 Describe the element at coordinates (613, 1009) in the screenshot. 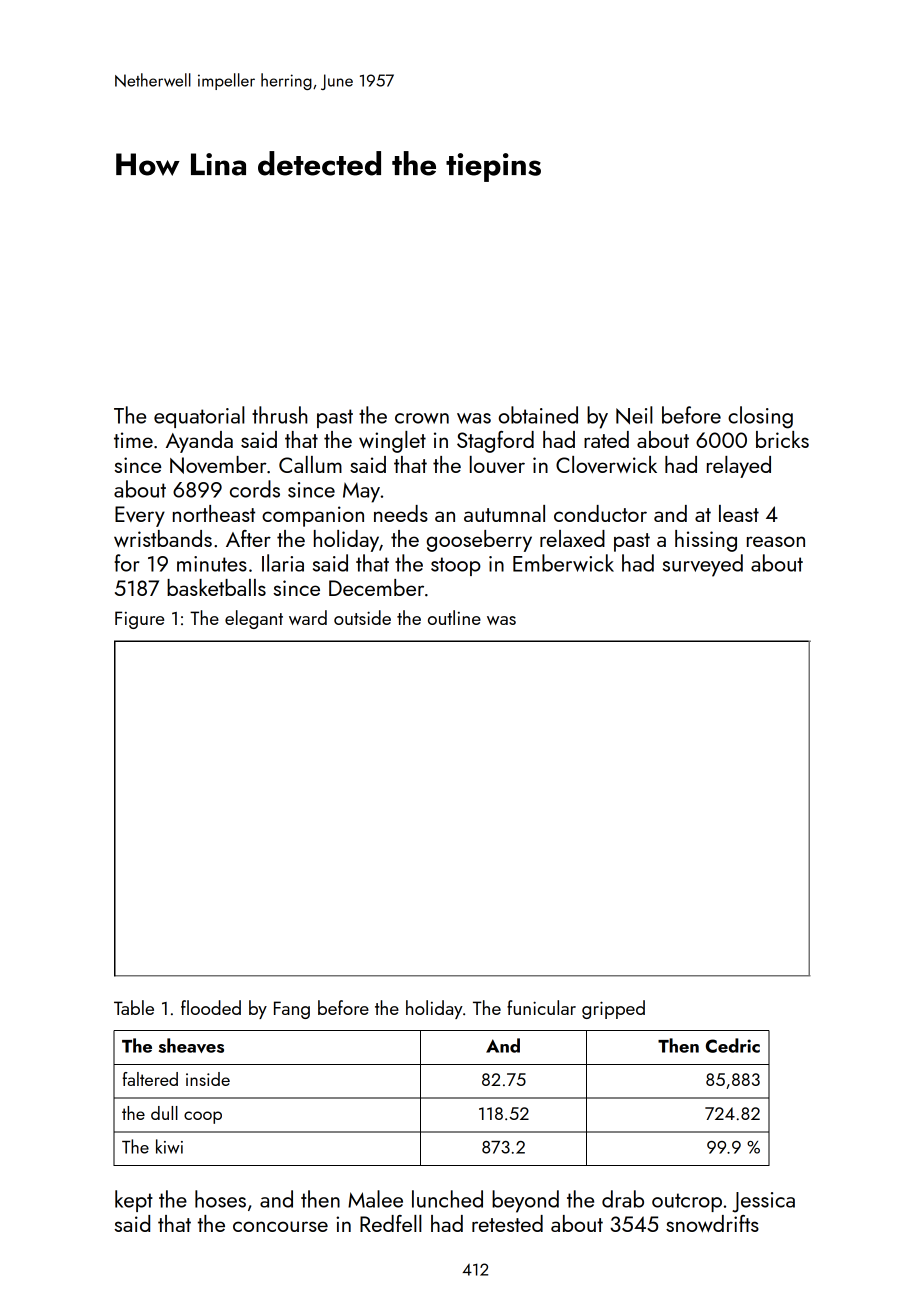

I see `gripped` at that location.
